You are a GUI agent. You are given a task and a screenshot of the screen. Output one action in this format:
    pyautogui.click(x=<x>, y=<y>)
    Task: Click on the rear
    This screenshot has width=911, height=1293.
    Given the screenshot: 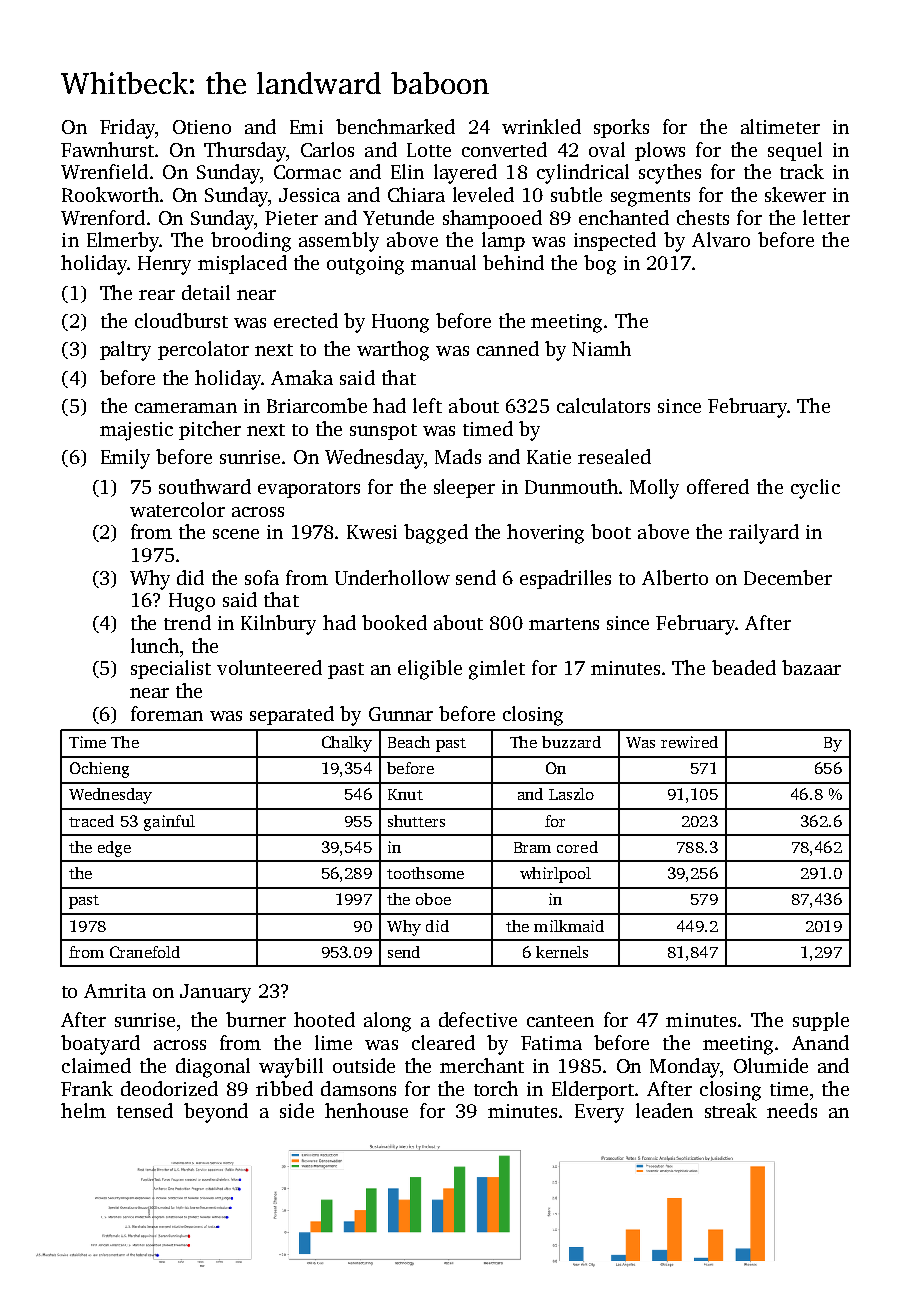 What is the action you would take?
    pyautogui.click(x=157, y=295)
